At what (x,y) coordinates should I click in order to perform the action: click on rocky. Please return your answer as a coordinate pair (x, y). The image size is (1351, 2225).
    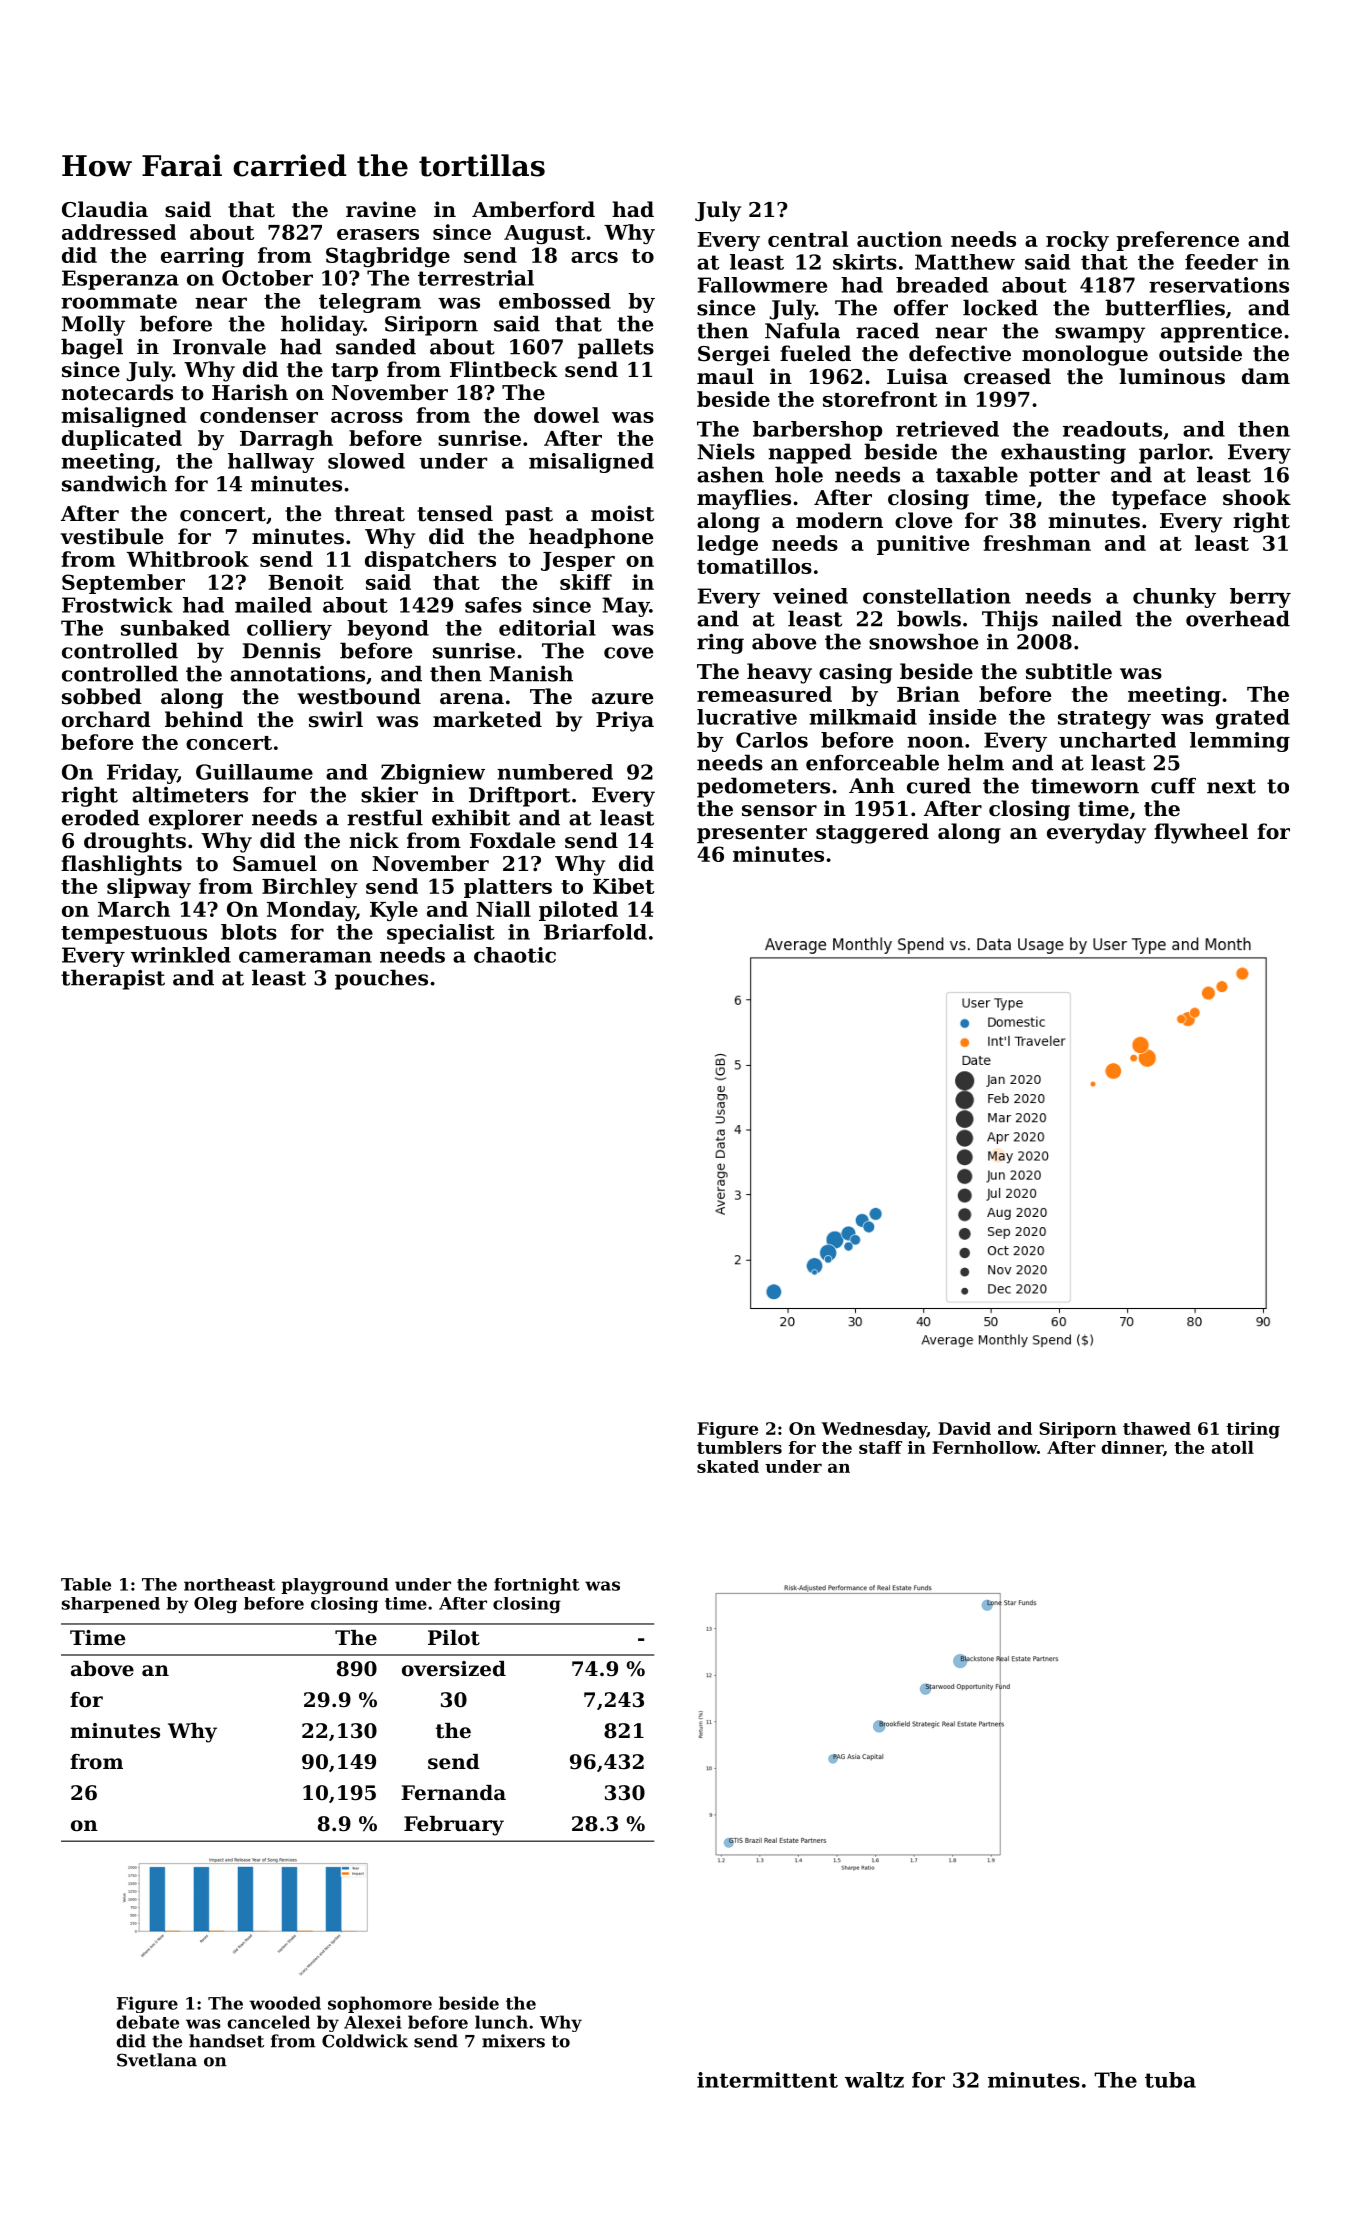
    Looking at the image, I should click on (1077, 241).
